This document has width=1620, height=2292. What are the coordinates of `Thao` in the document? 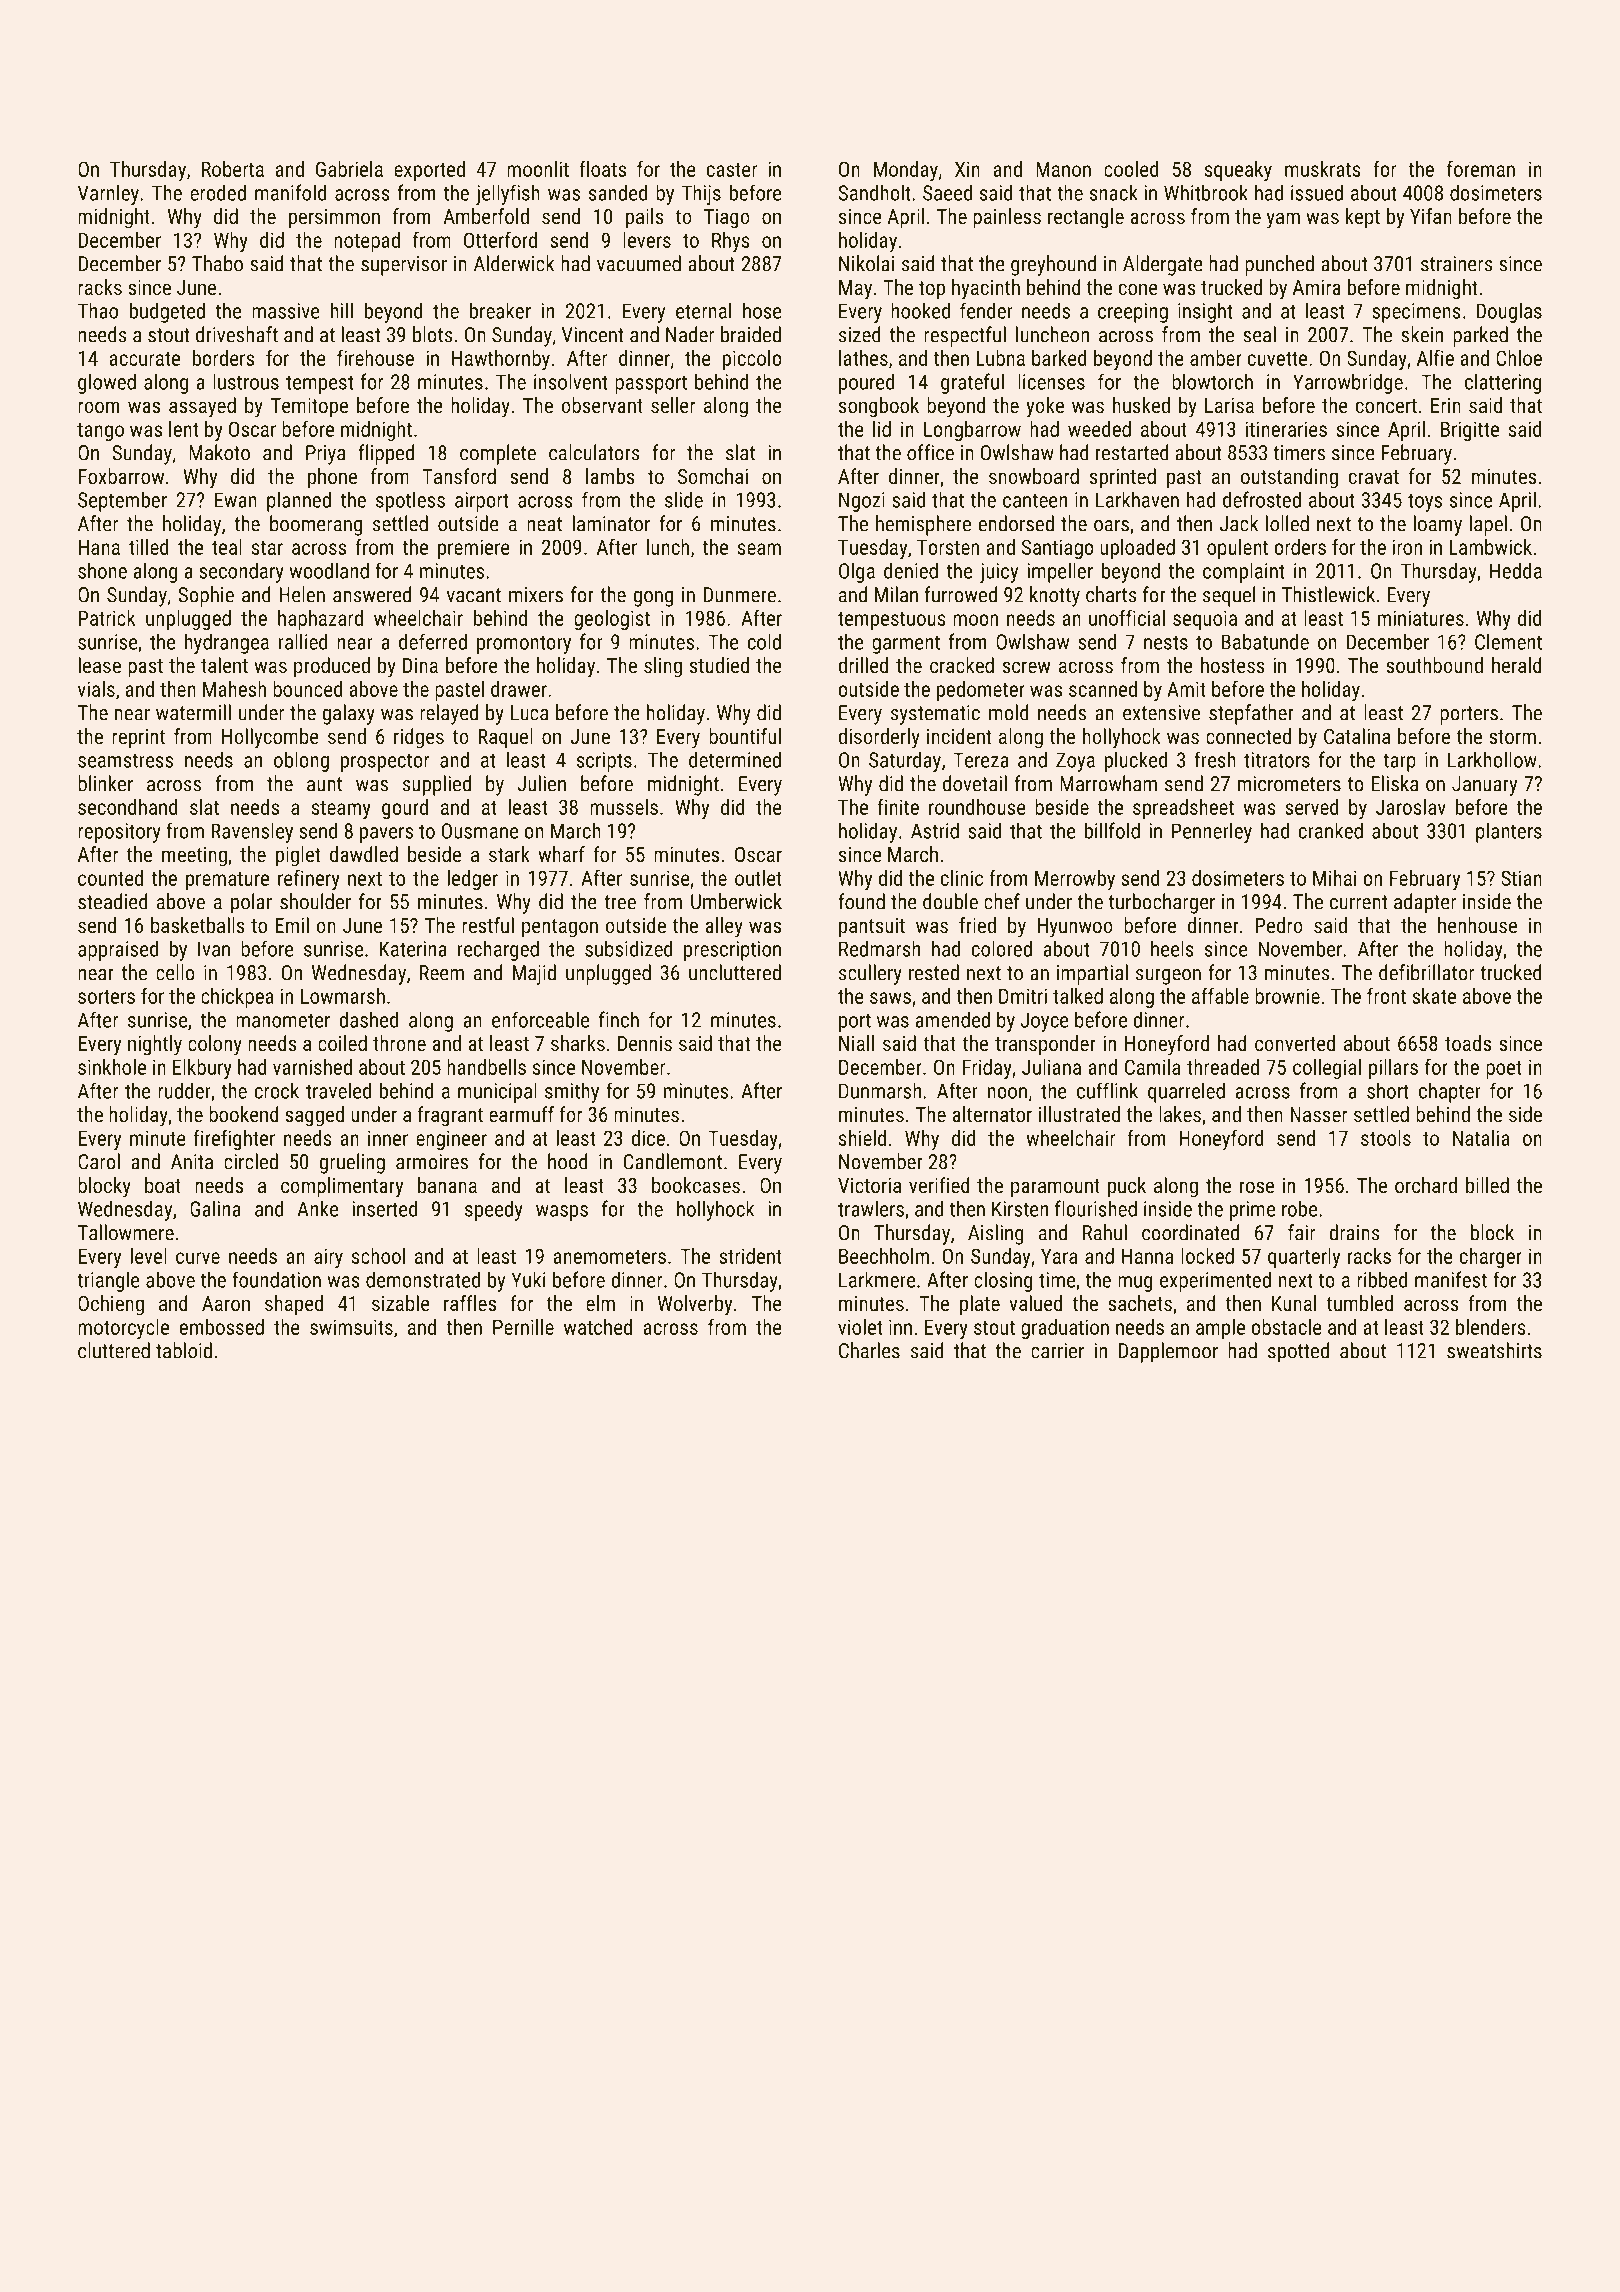 It's located at (98, 310).
